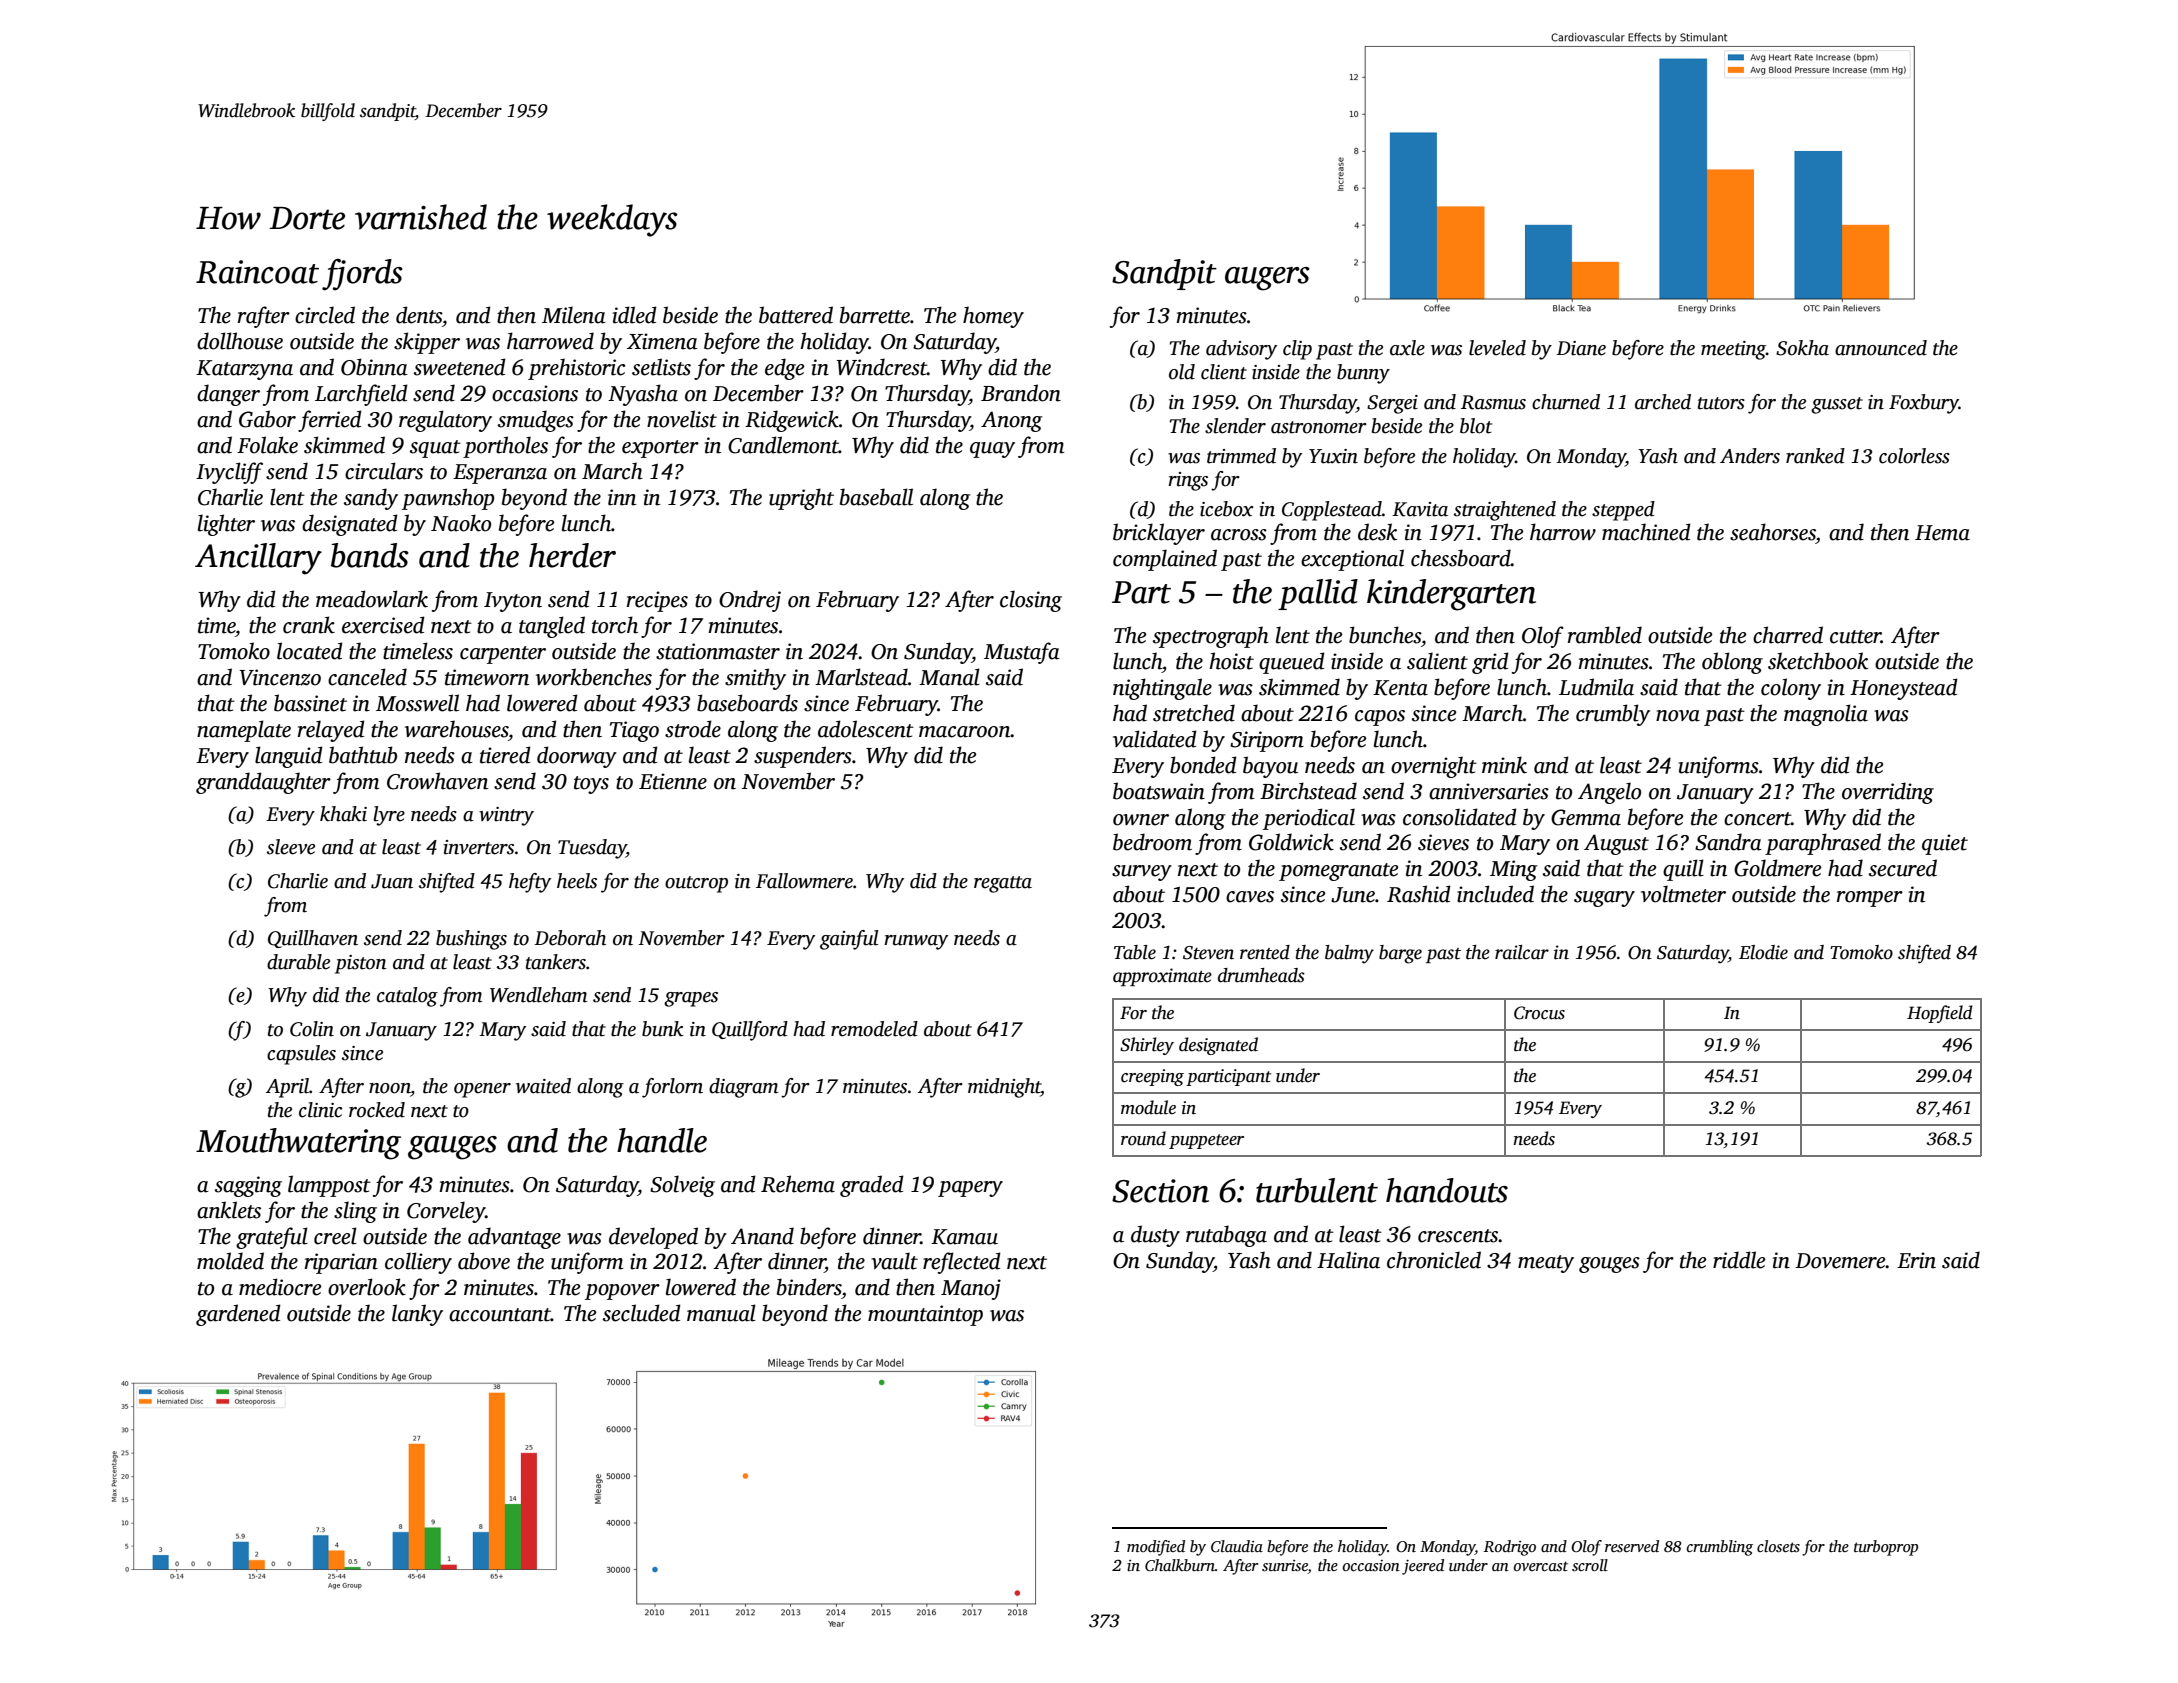 The width and height of the page is (2178, 1683). Describe the element at coordinates (238, 1315) in the page. I see `gardened` at that location.
